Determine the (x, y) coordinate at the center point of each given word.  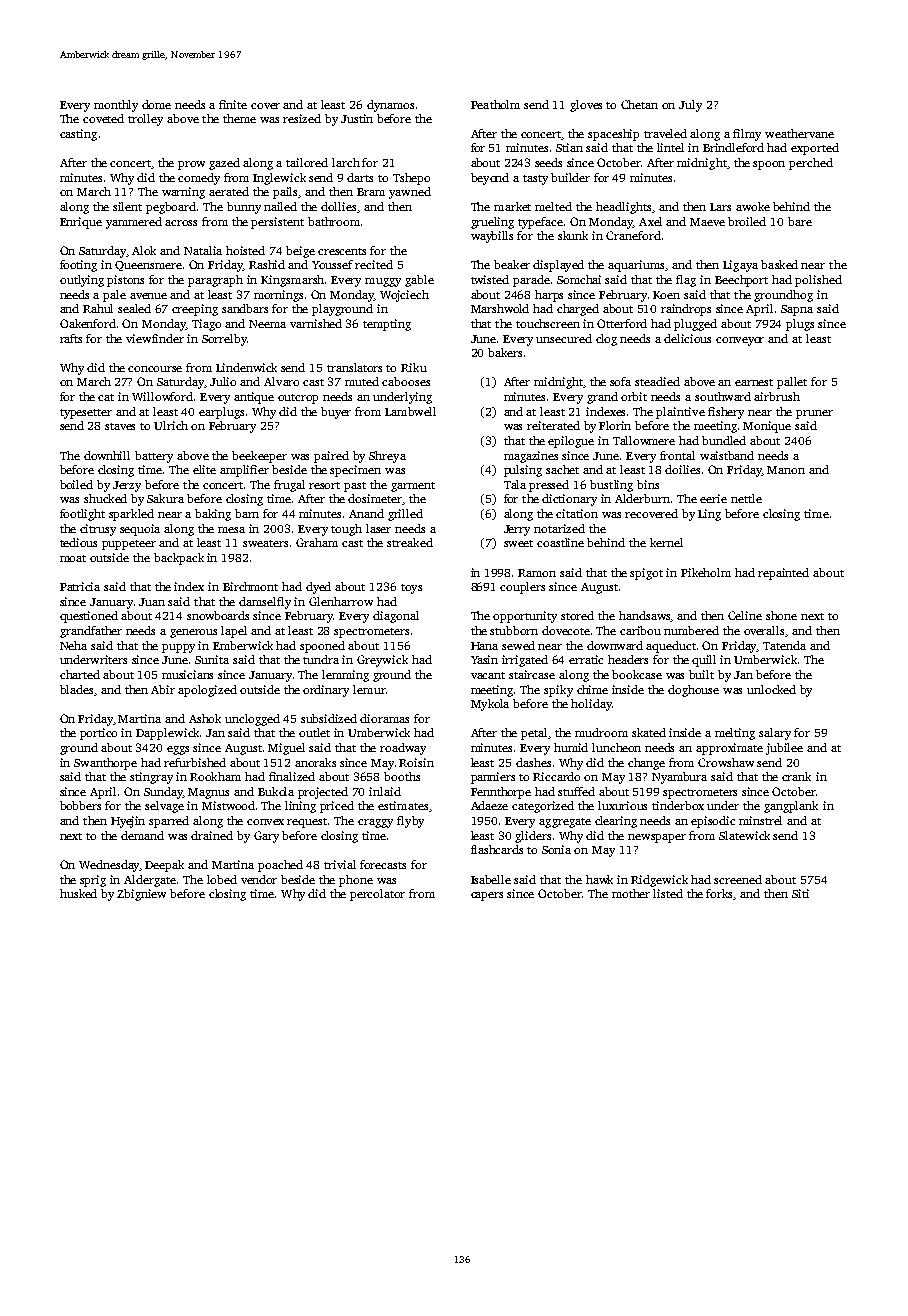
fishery (726, 413)
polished (818, 281)
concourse (155, 369)
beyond (490, 179)
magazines (531, 457)
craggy (375, 823)
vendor (259, 879)
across (181, 223)
